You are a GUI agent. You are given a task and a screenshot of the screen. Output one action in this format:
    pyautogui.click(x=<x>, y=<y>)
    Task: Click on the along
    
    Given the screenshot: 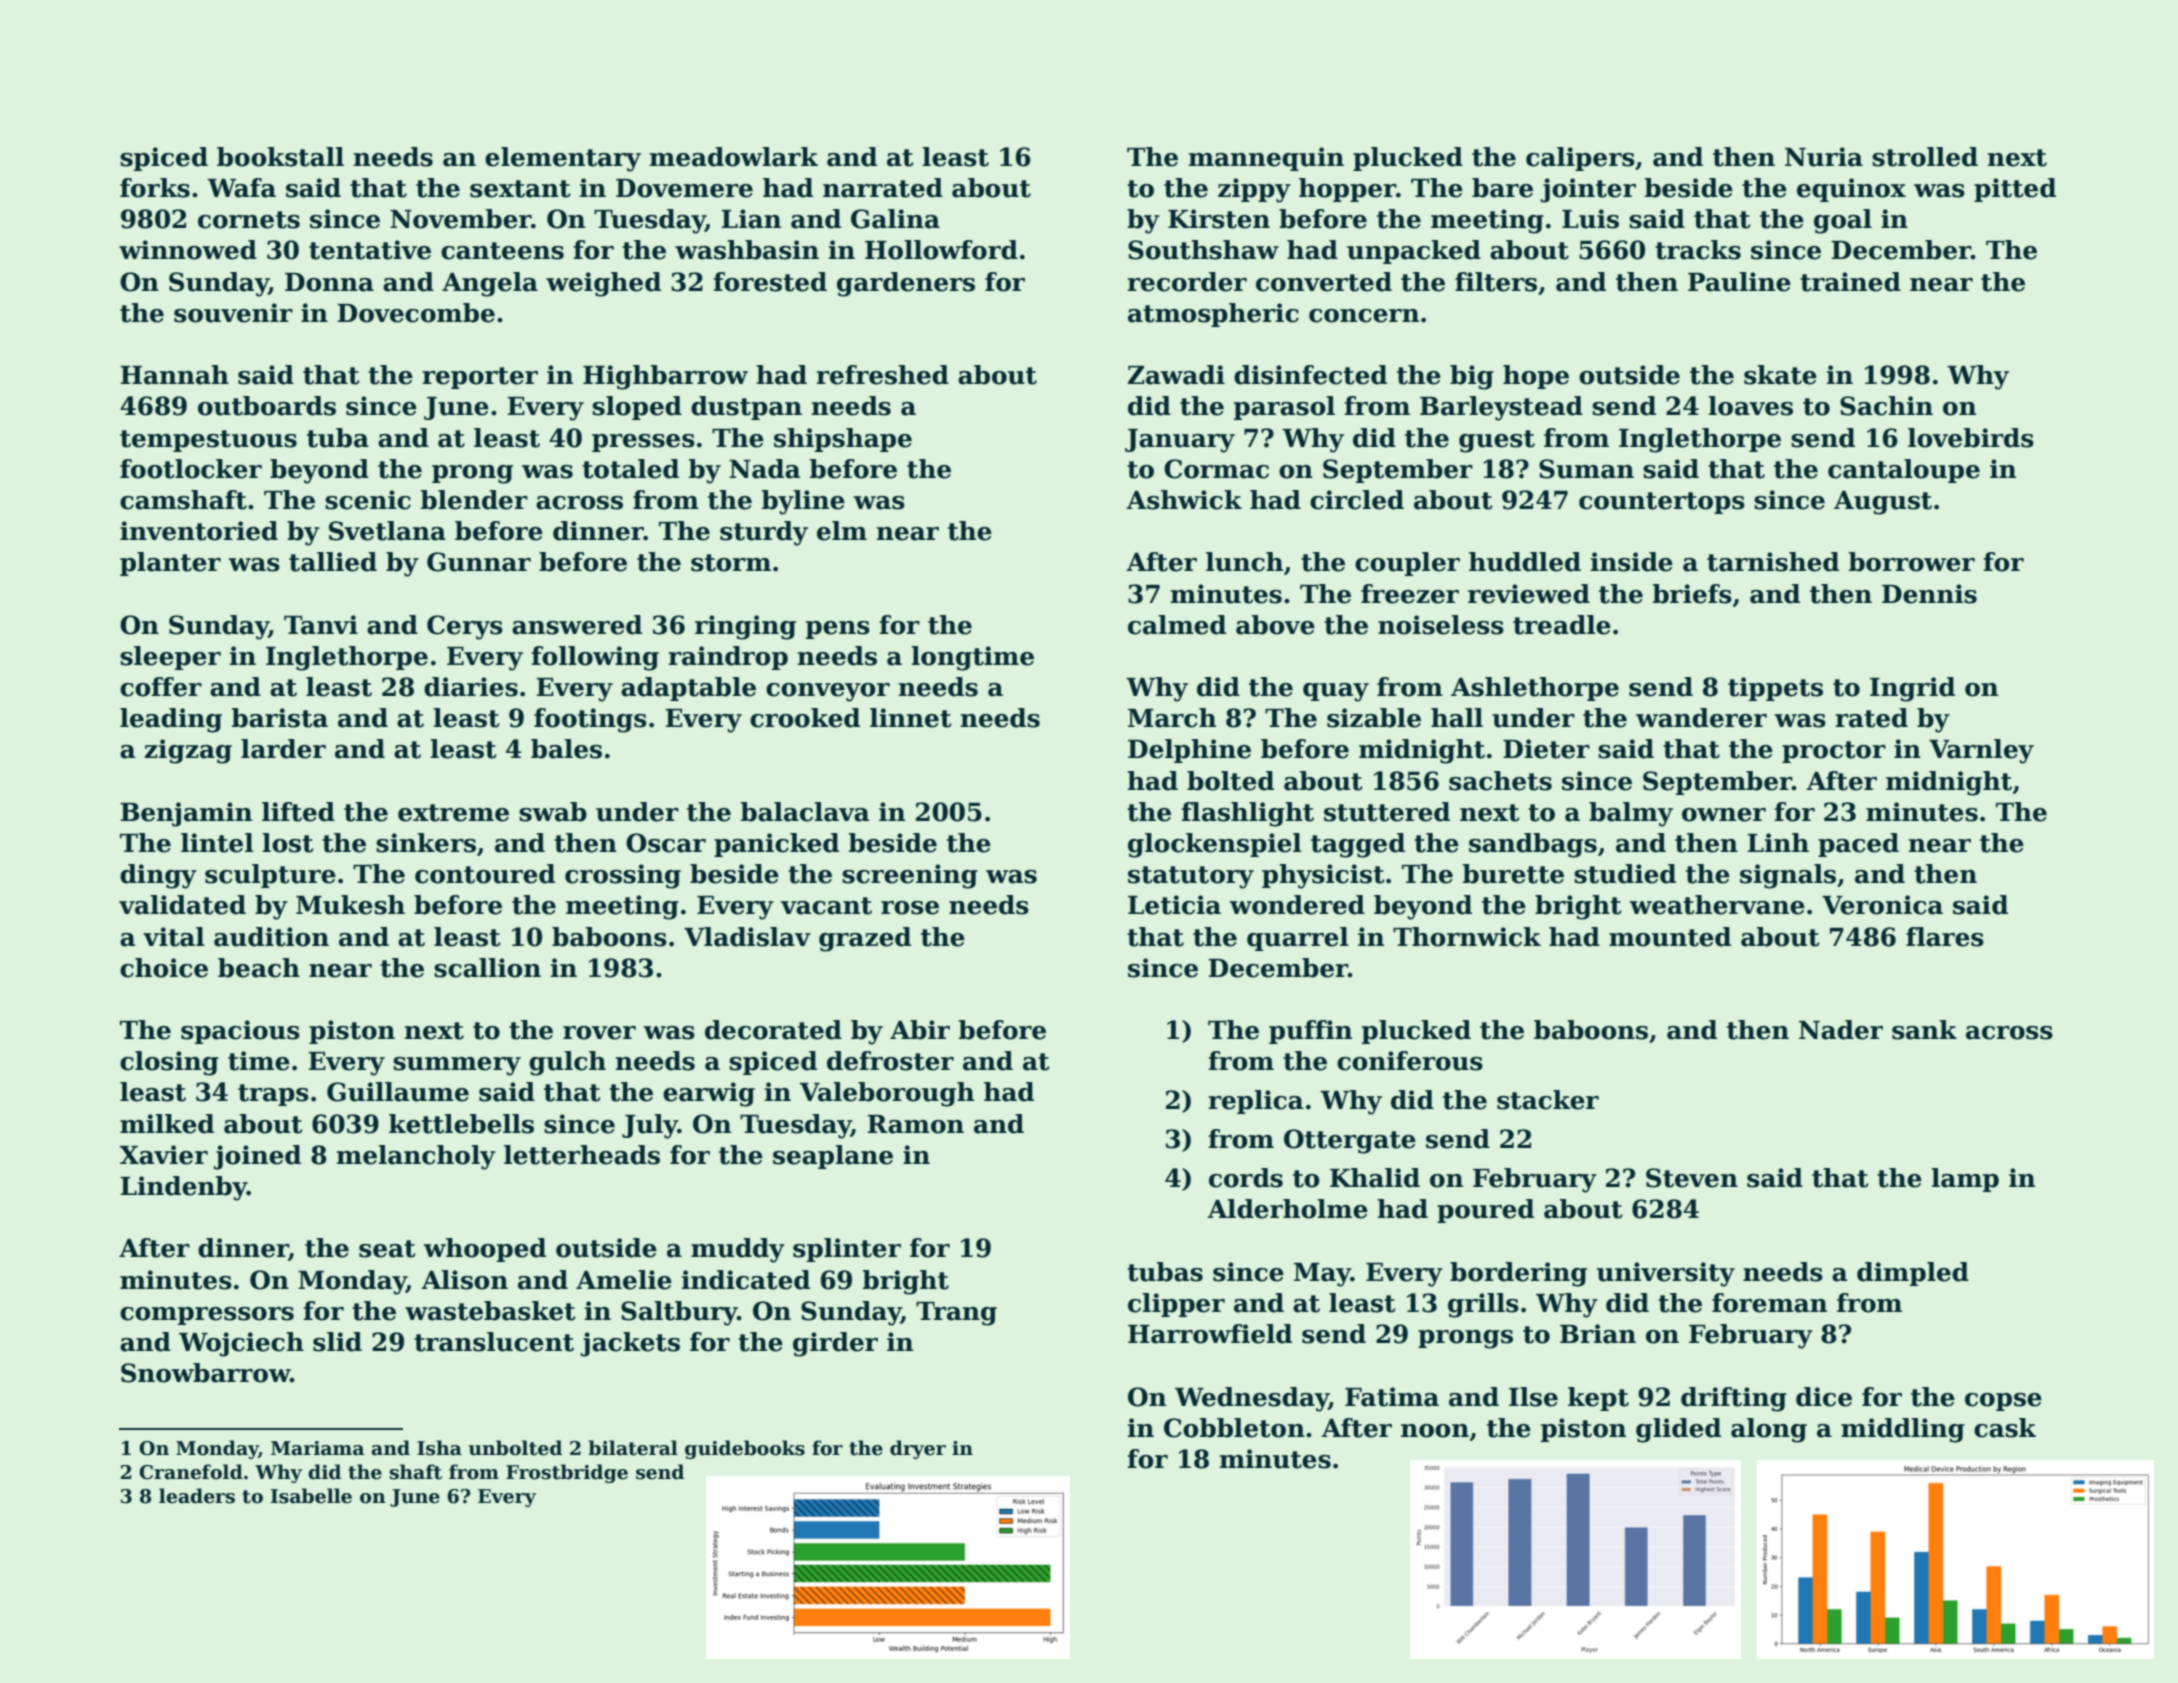 What is the action you would take?
    pyautogui.click(x=1769, y=1430)
